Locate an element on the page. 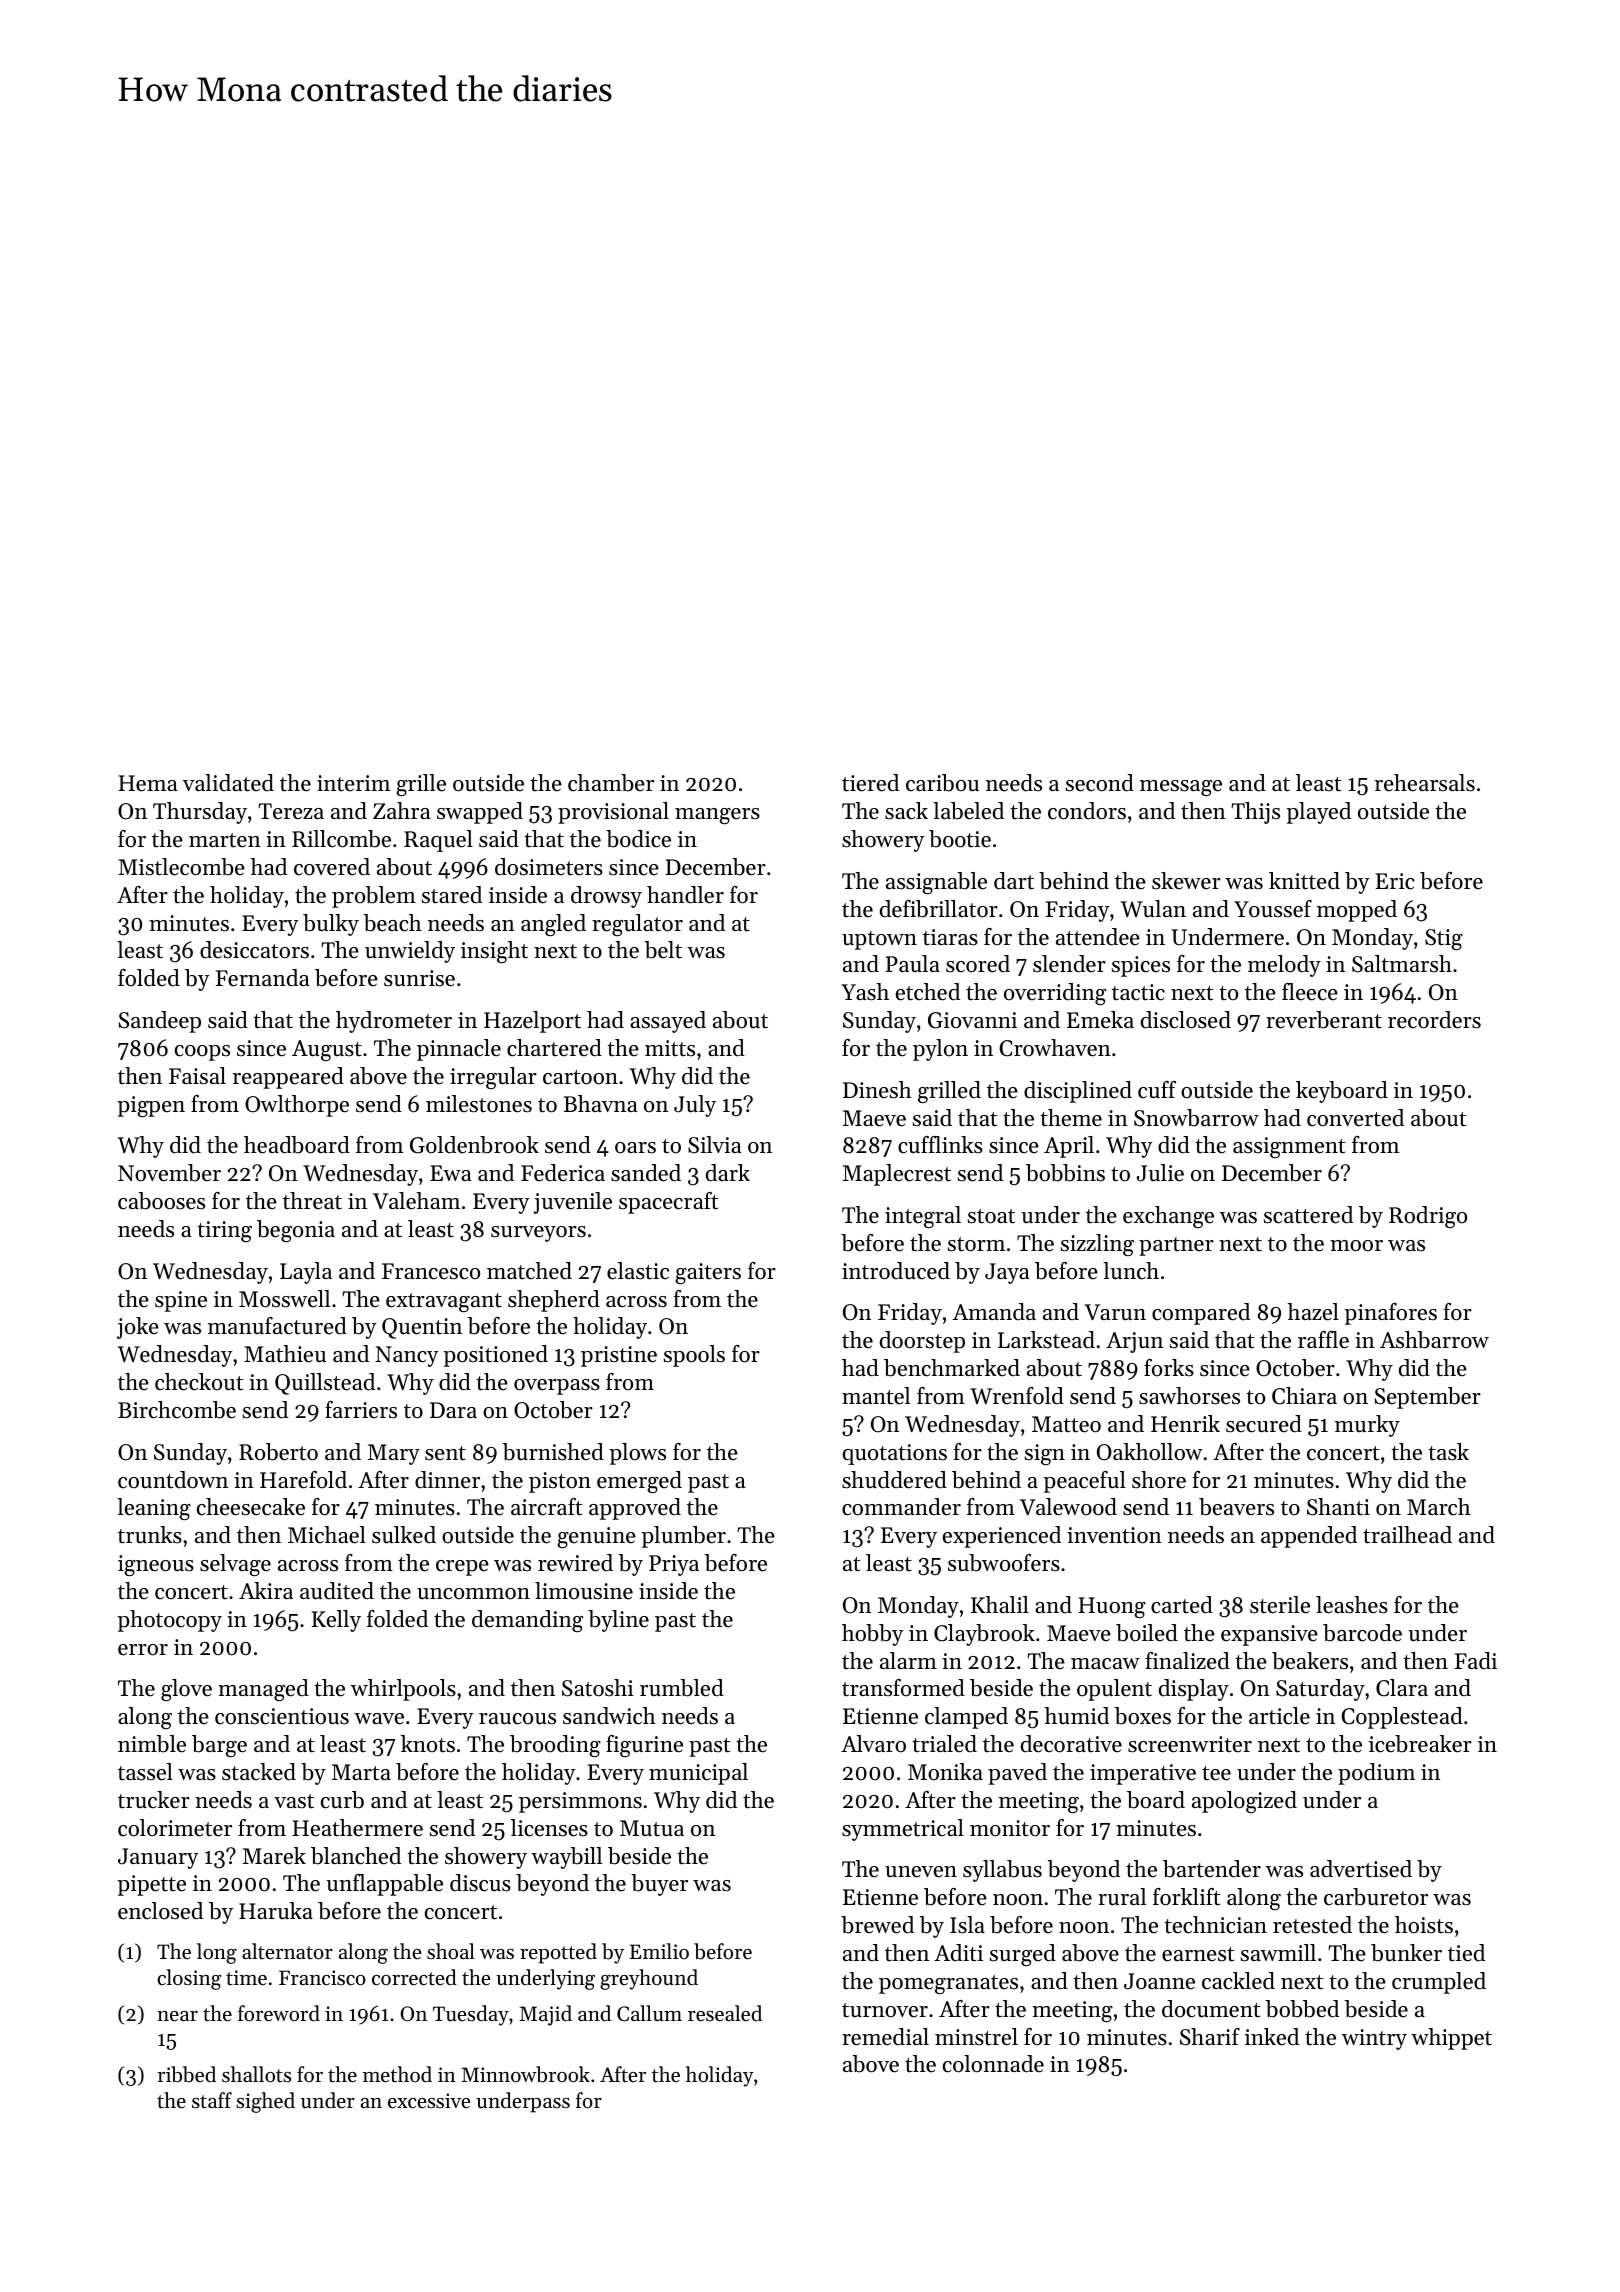 This page has width=1620, height=2292. dark is located at coordinates (728, 1173).
